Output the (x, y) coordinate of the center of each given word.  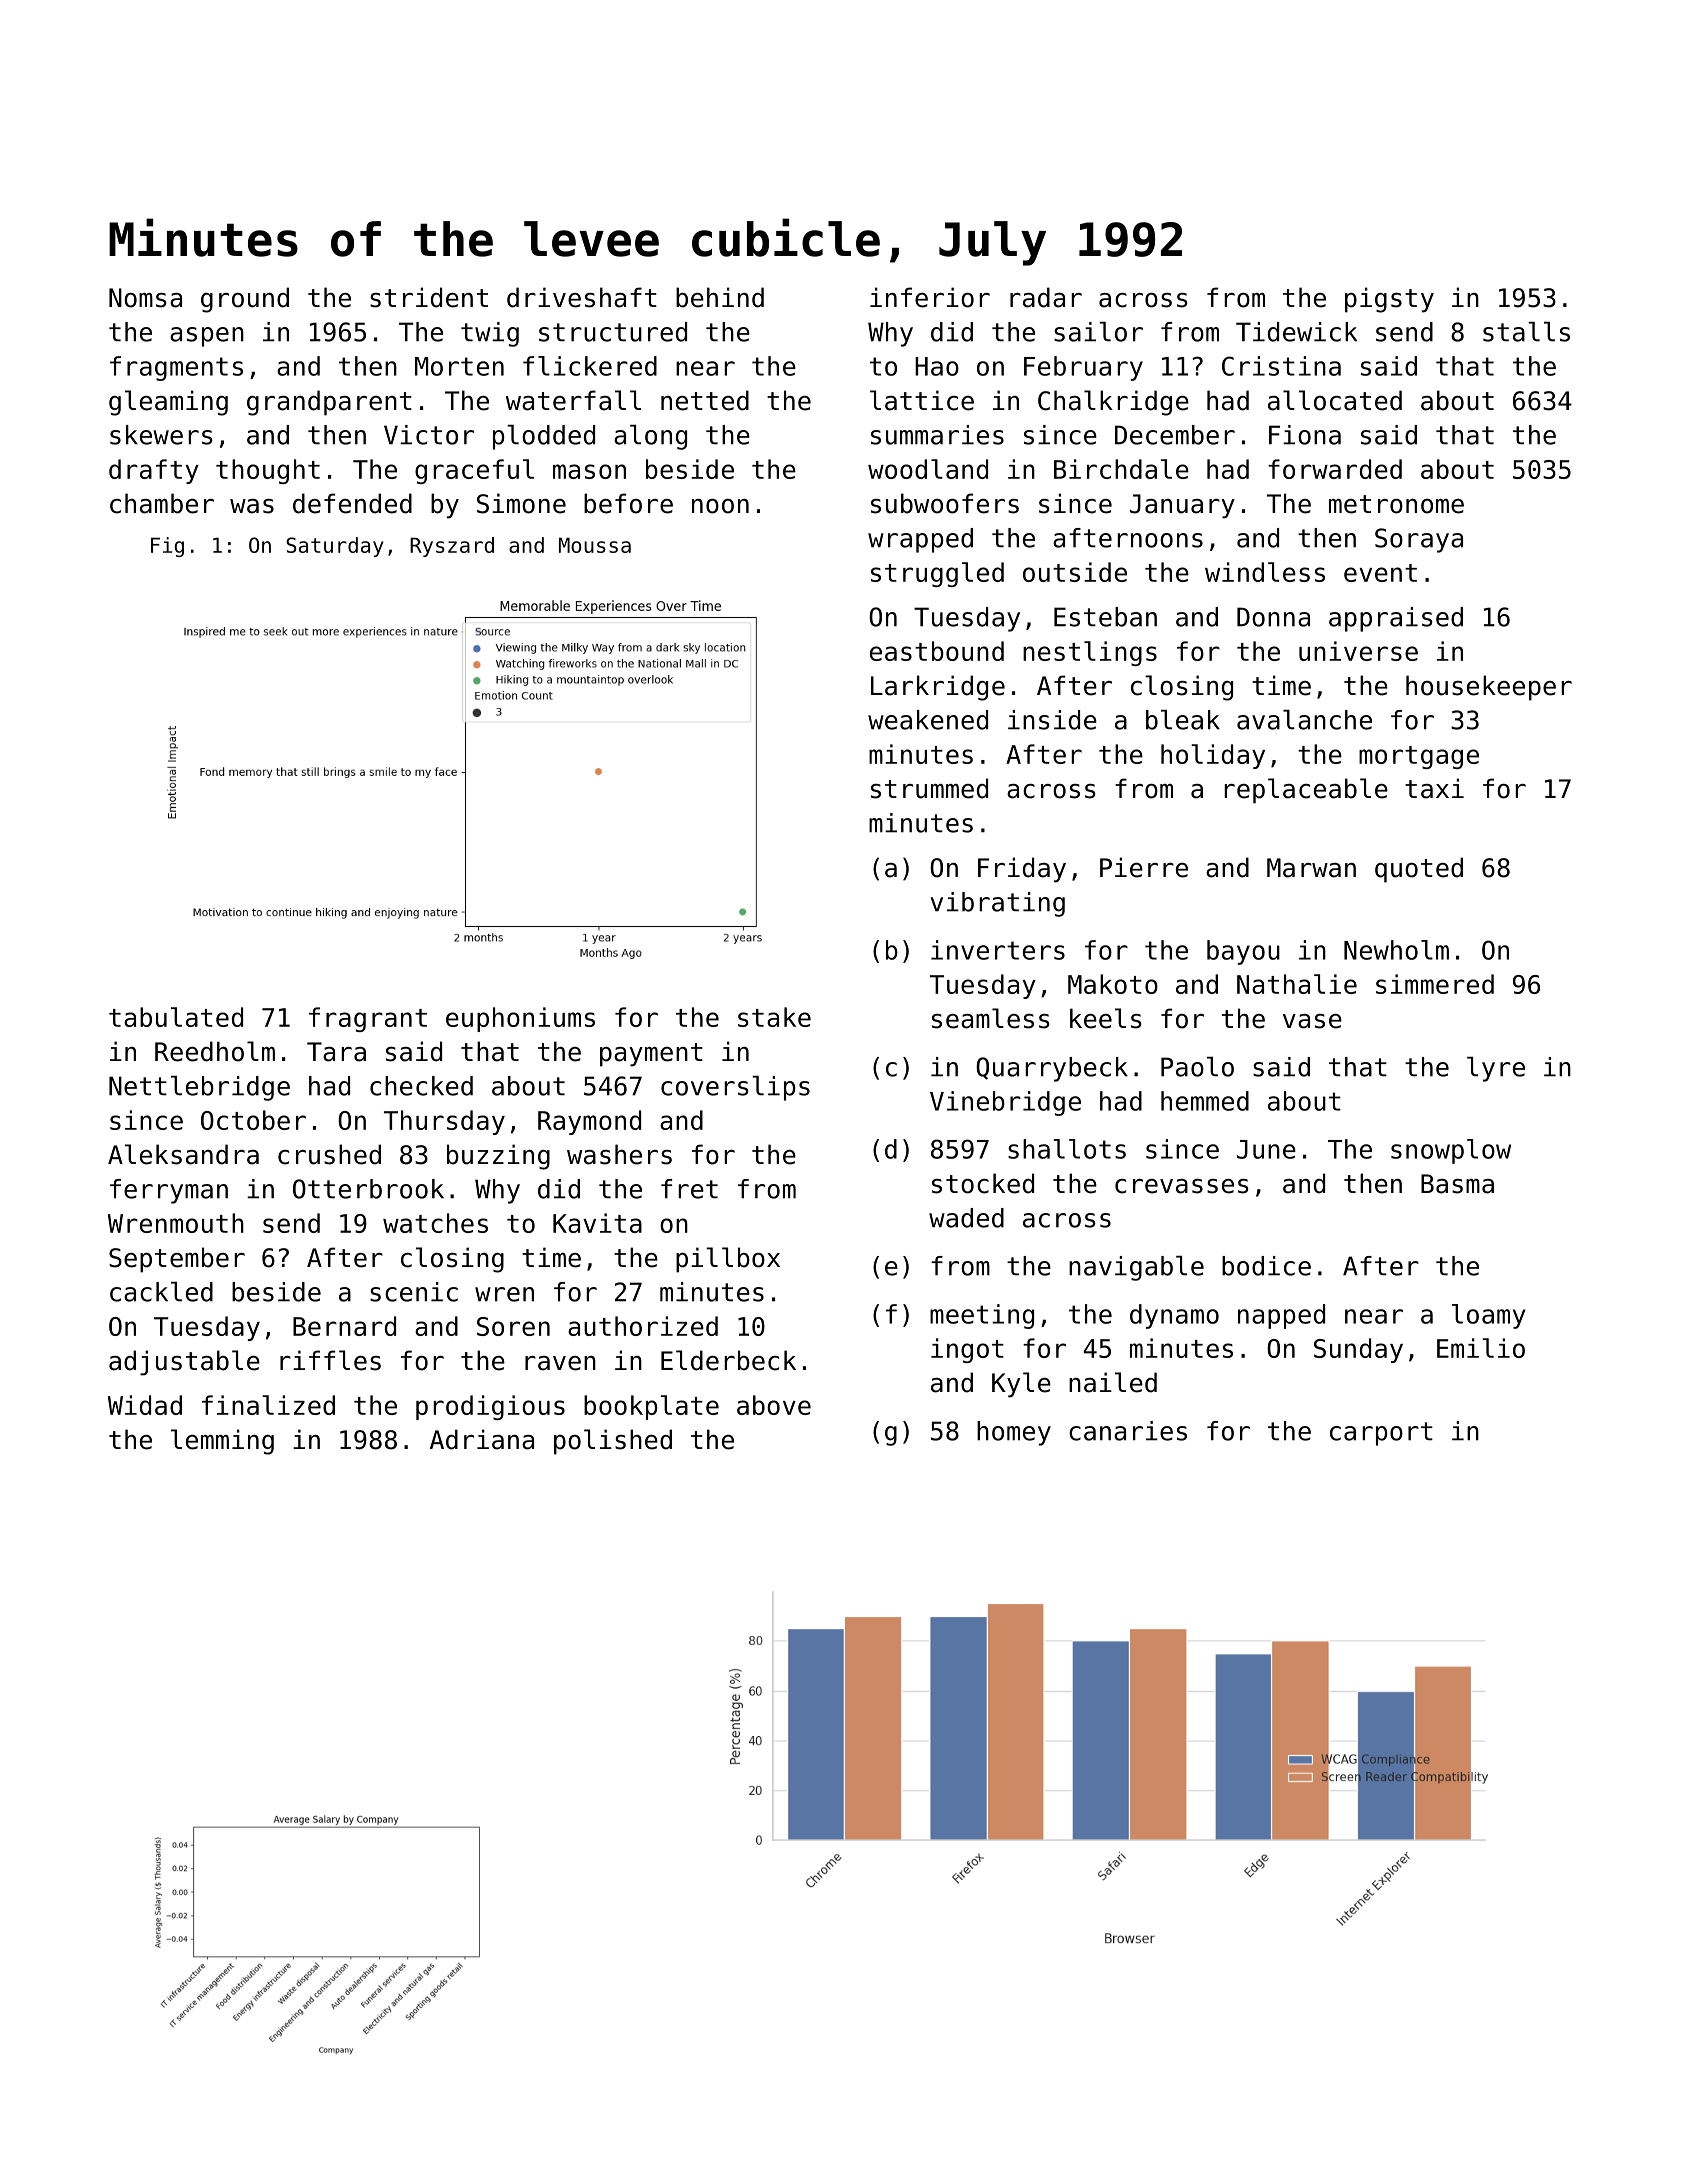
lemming (222, 1442)
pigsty (1389, 300)
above (774, 1405)
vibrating (997, 904)
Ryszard (452, 547)
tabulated (176, 1017)
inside (1052, 720)
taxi (1434, 788)
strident (429, 297)
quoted (1419, 870)
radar (1046, 297)
